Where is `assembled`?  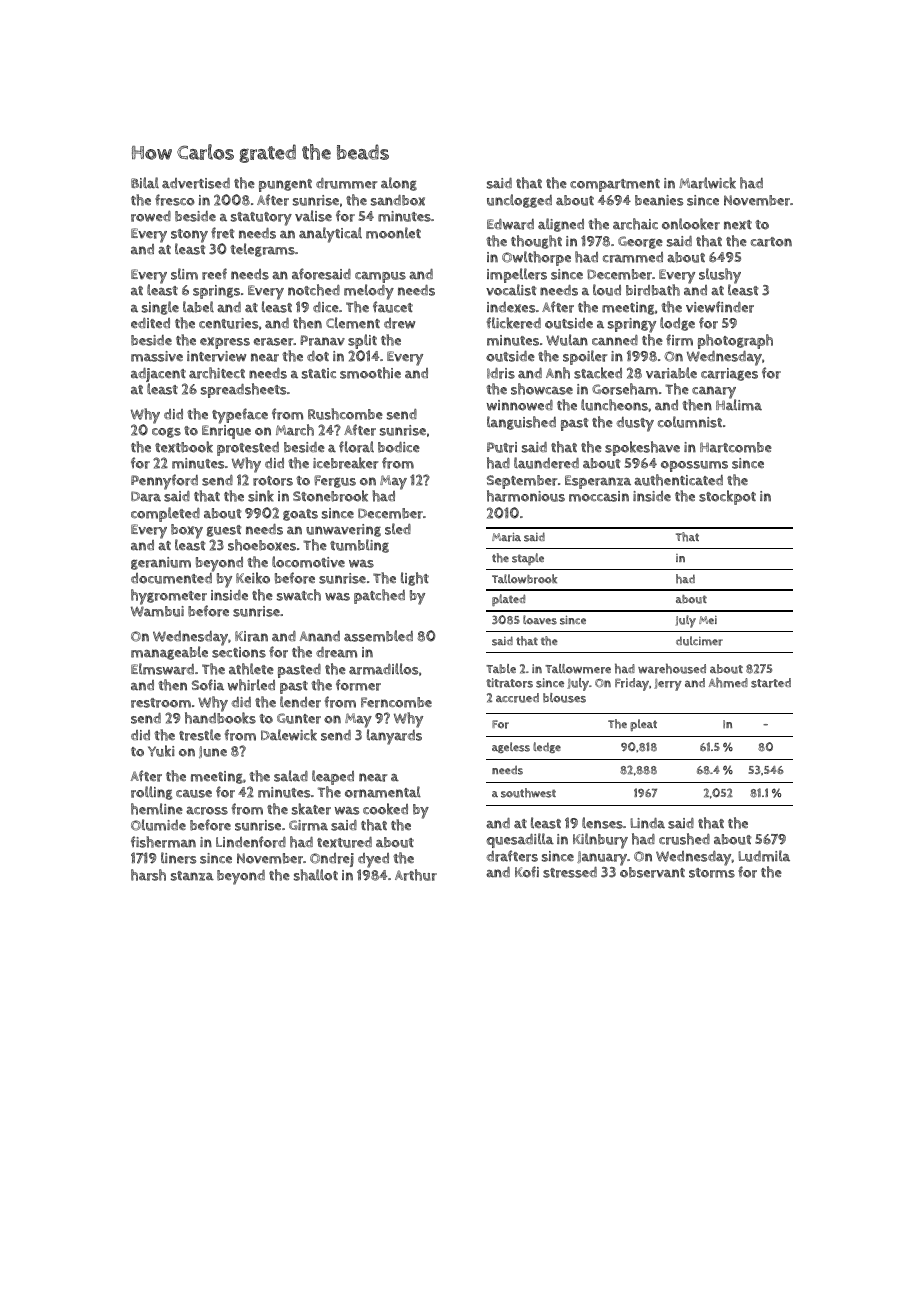
assembled is located at coordinates (378, 636).
